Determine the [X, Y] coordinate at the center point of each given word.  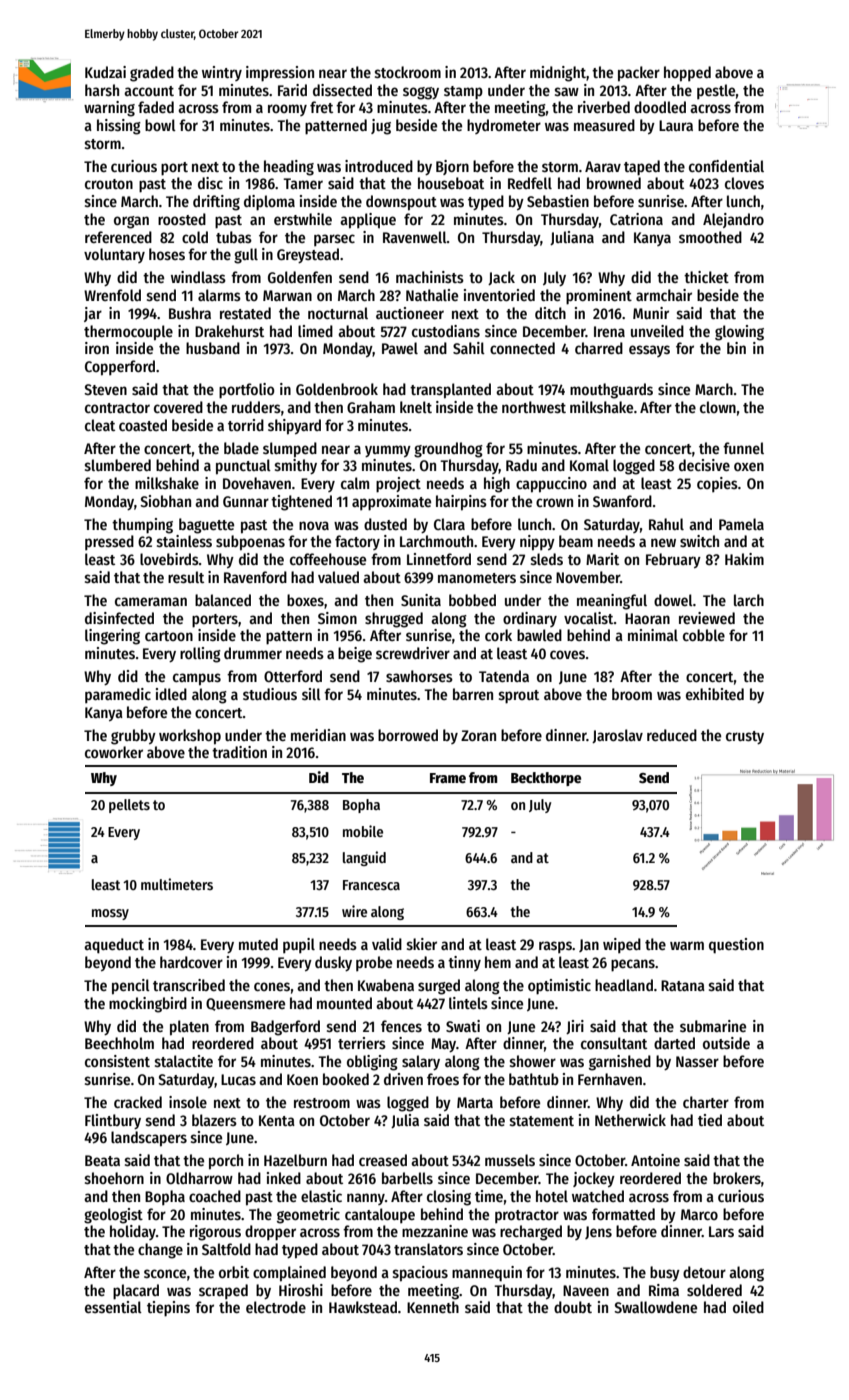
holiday [133, 1232]
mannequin [487, 1273]
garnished [620, 1063]
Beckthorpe [546, 779]
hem [498, 962]
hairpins [461, 503]
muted [258, 944]
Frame [448, 778]
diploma [269, 203]
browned [614, 183]
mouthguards [611, 391]
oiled [748, 1307]
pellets [129, 806]
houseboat [451, 183]
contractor [117, 408]
